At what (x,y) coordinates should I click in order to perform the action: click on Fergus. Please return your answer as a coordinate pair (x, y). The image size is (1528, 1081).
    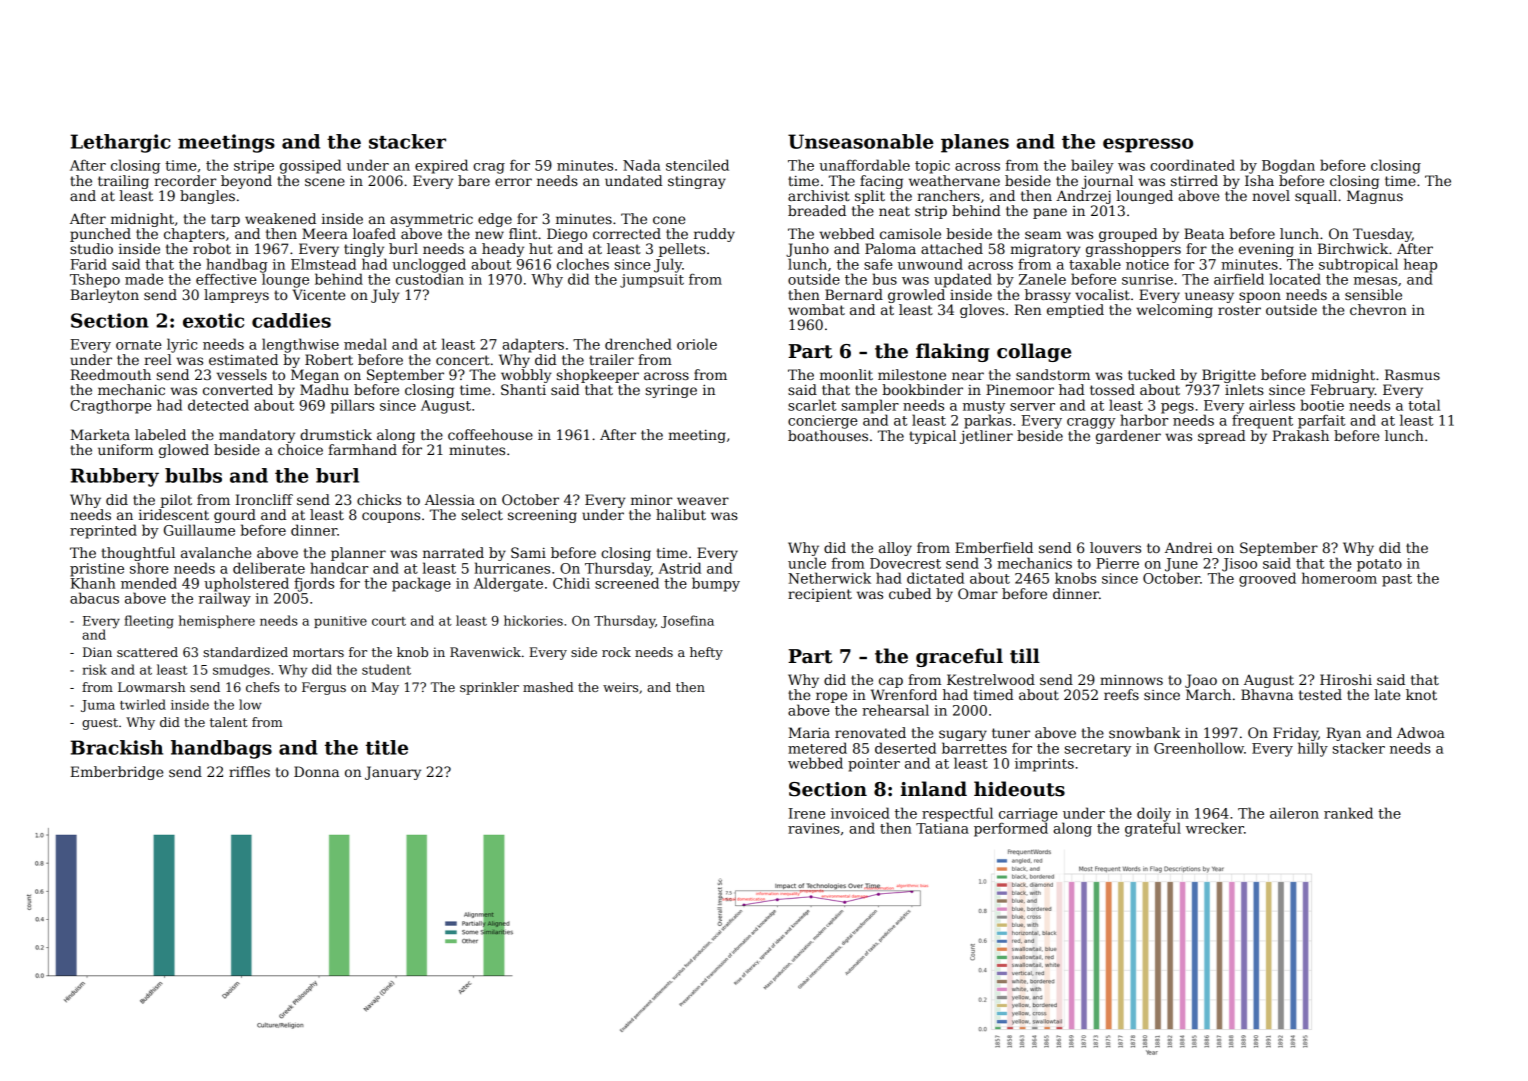
    Looking at the image, I should click on (324, 688).
